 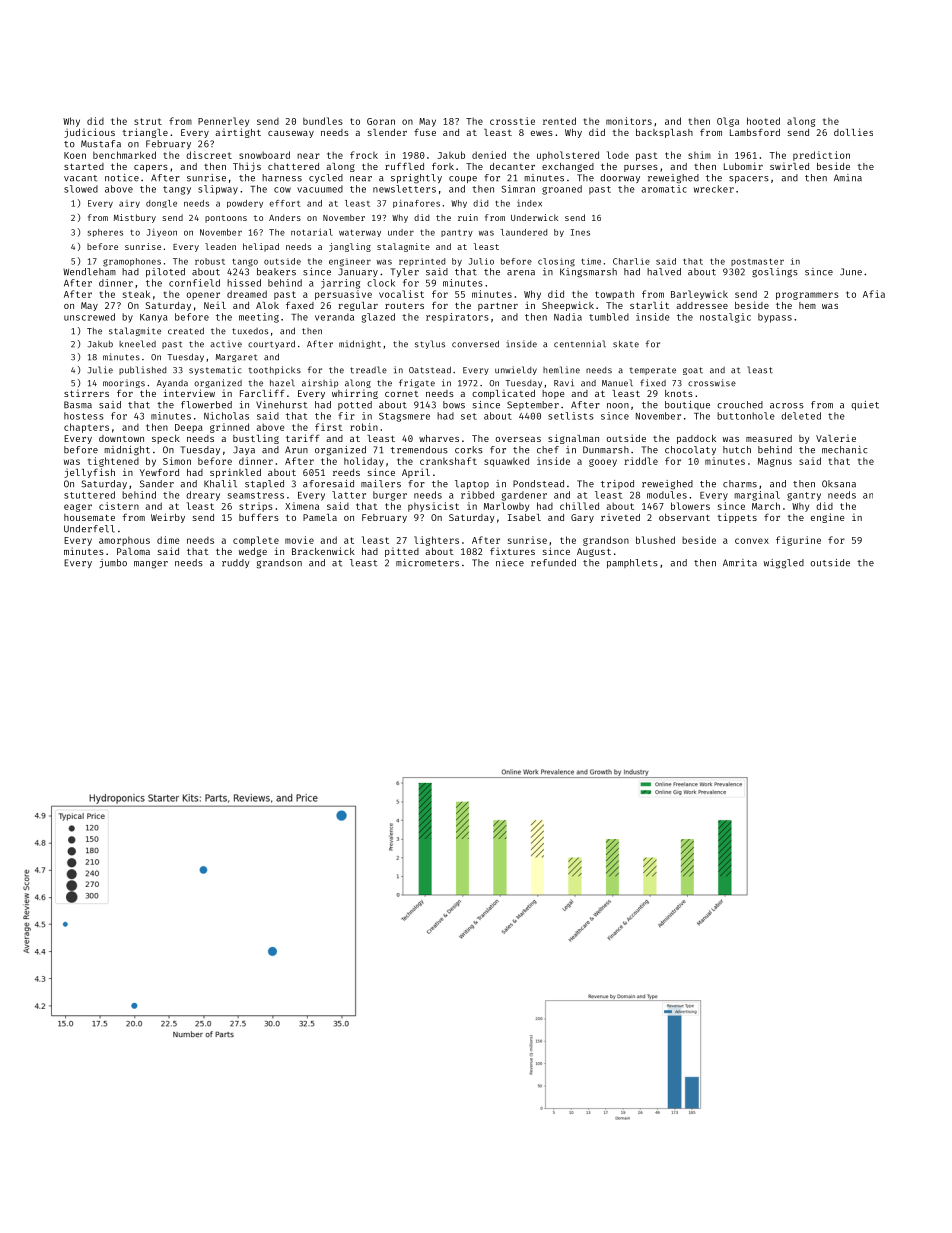 I want to click on Pondstead, so click(x=538, y=484).
